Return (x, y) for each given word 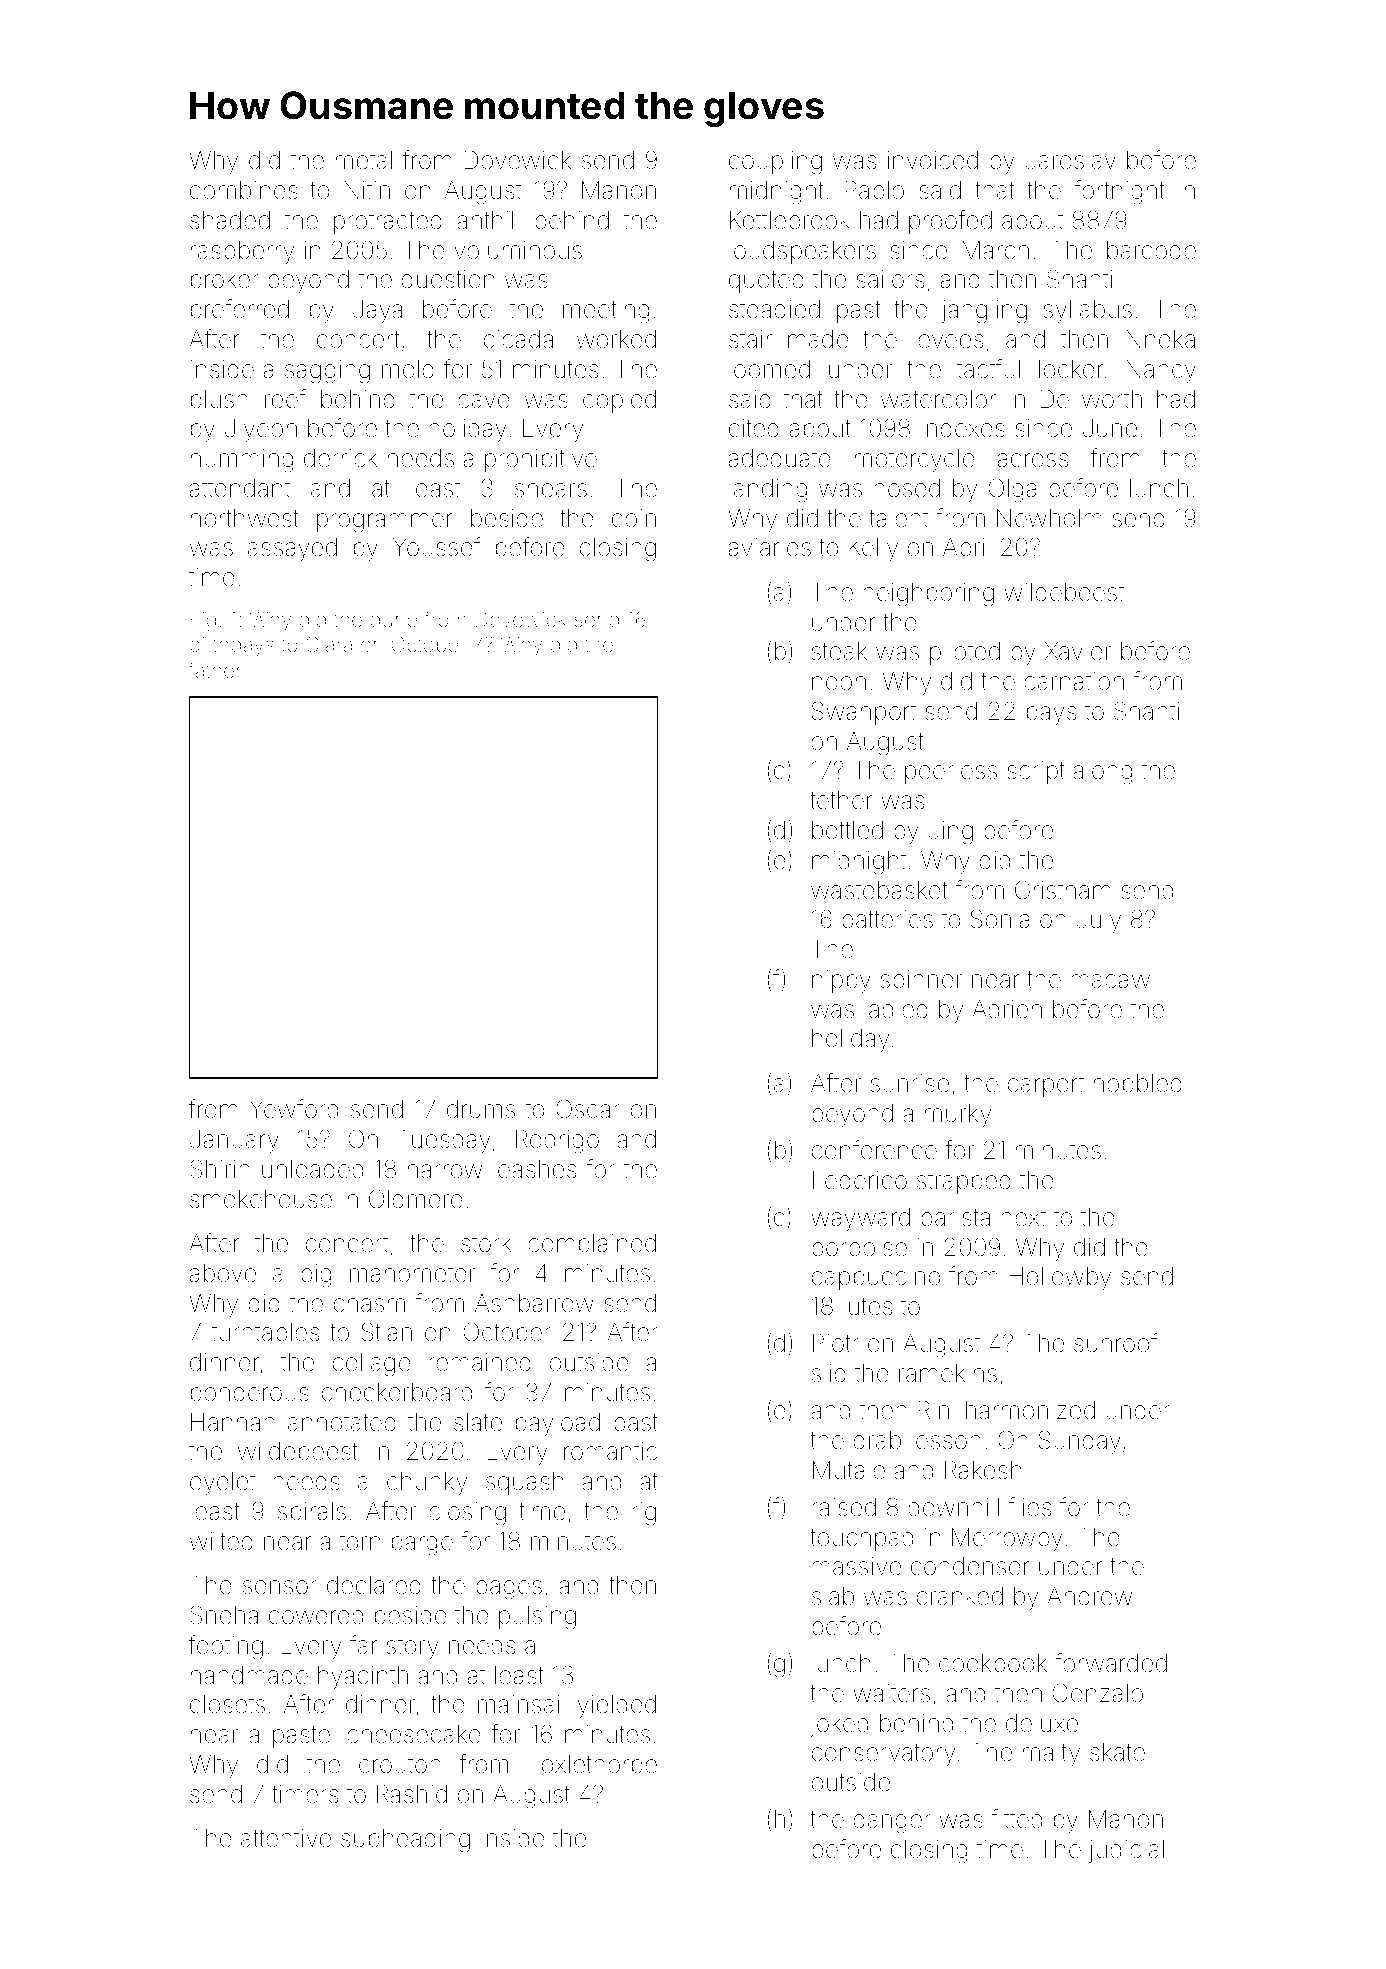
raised (844, 1507)
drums (481, 1109)
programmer (384, 523)
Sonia (1000, 919)
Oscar (588, 1109)
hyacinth (363, 1677)
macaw (1110, 981)
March (996, 250)
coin (634, 518)
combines (244, 190)
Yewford (294, 1109)
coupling (775, 163)
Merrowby (1007, 1539)
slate (478, 1422)
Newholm (1049, 518)
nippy (841, 981)
